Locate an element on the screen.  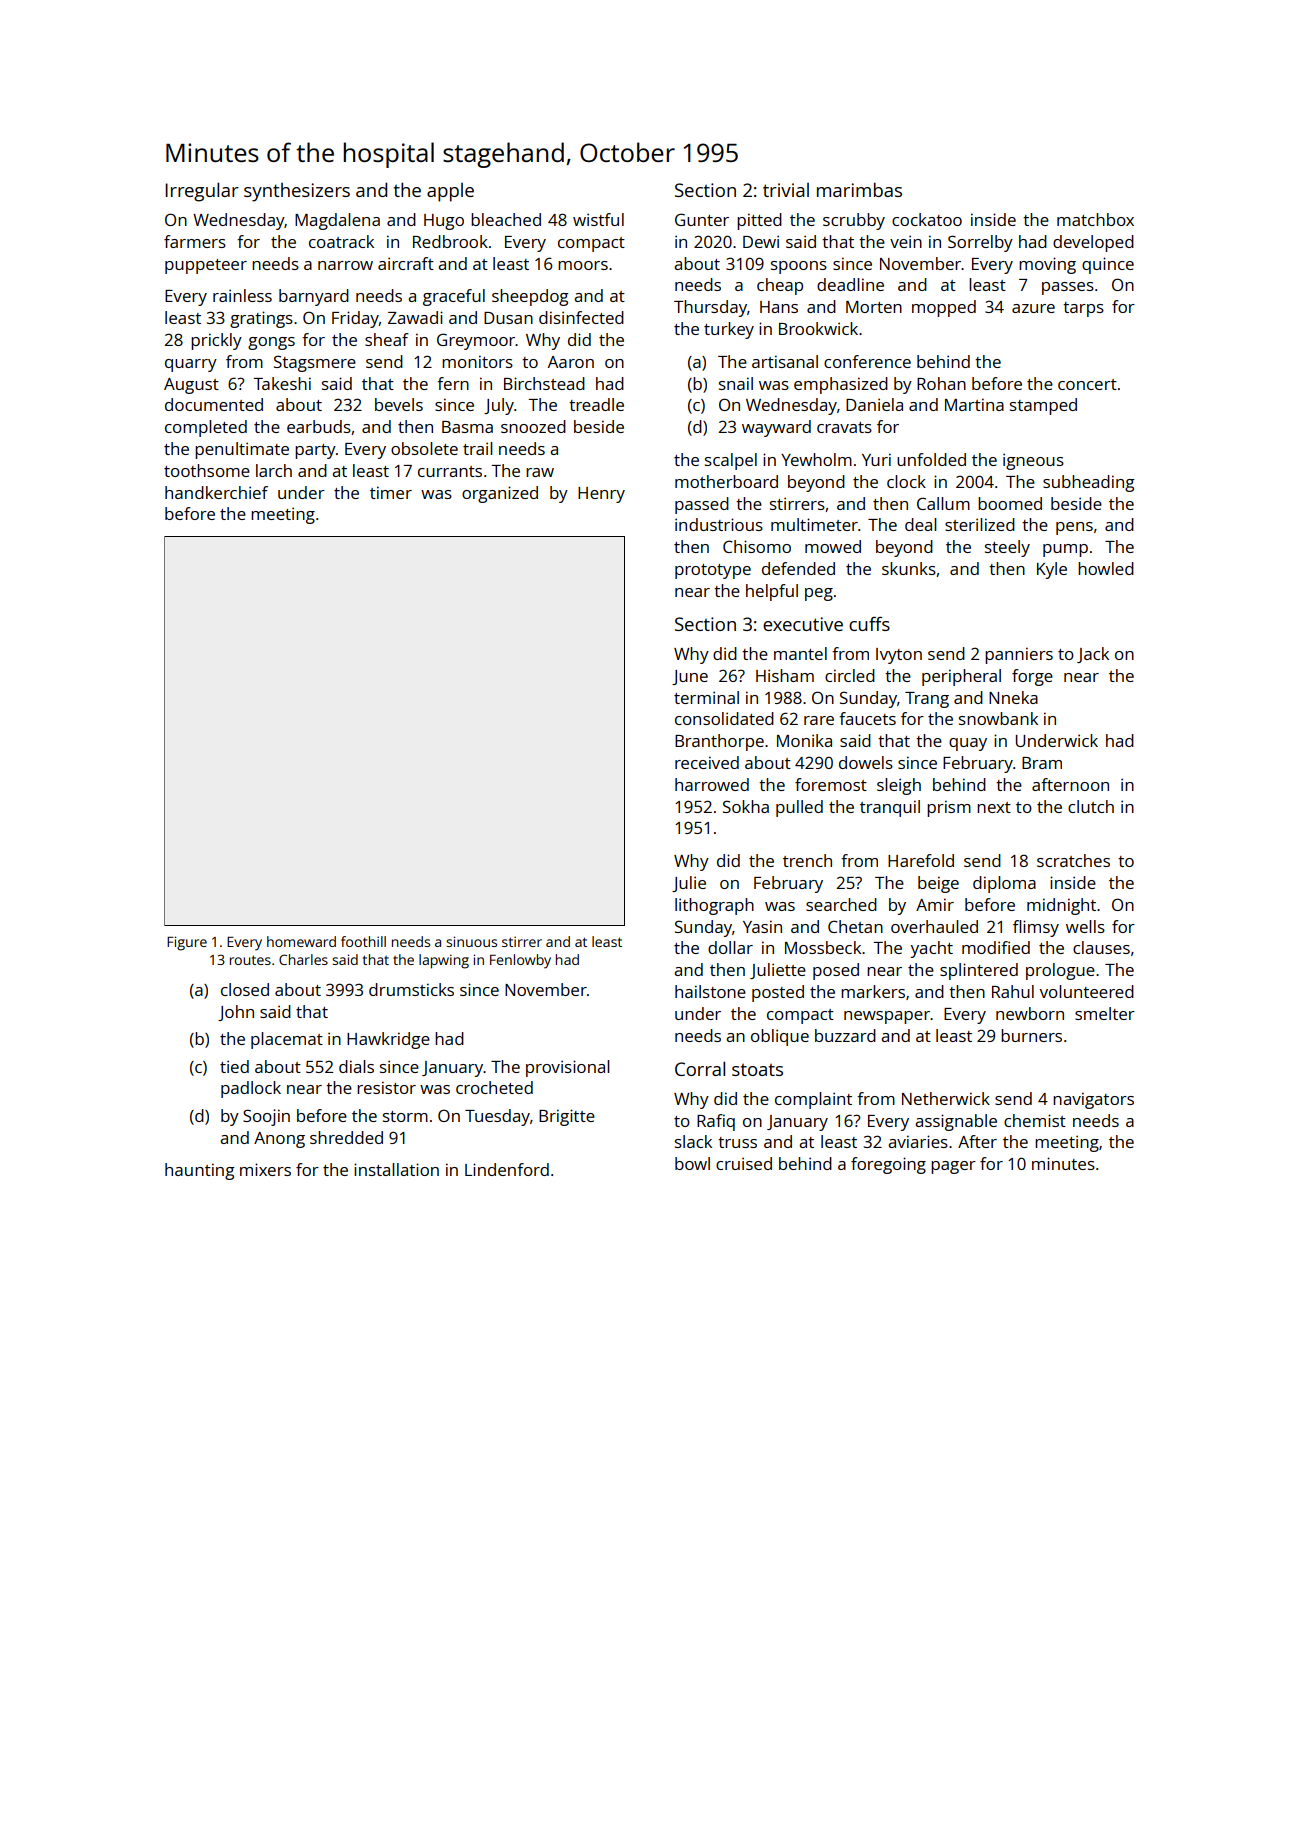
navigators is located at coordinates (1093, 1100).
